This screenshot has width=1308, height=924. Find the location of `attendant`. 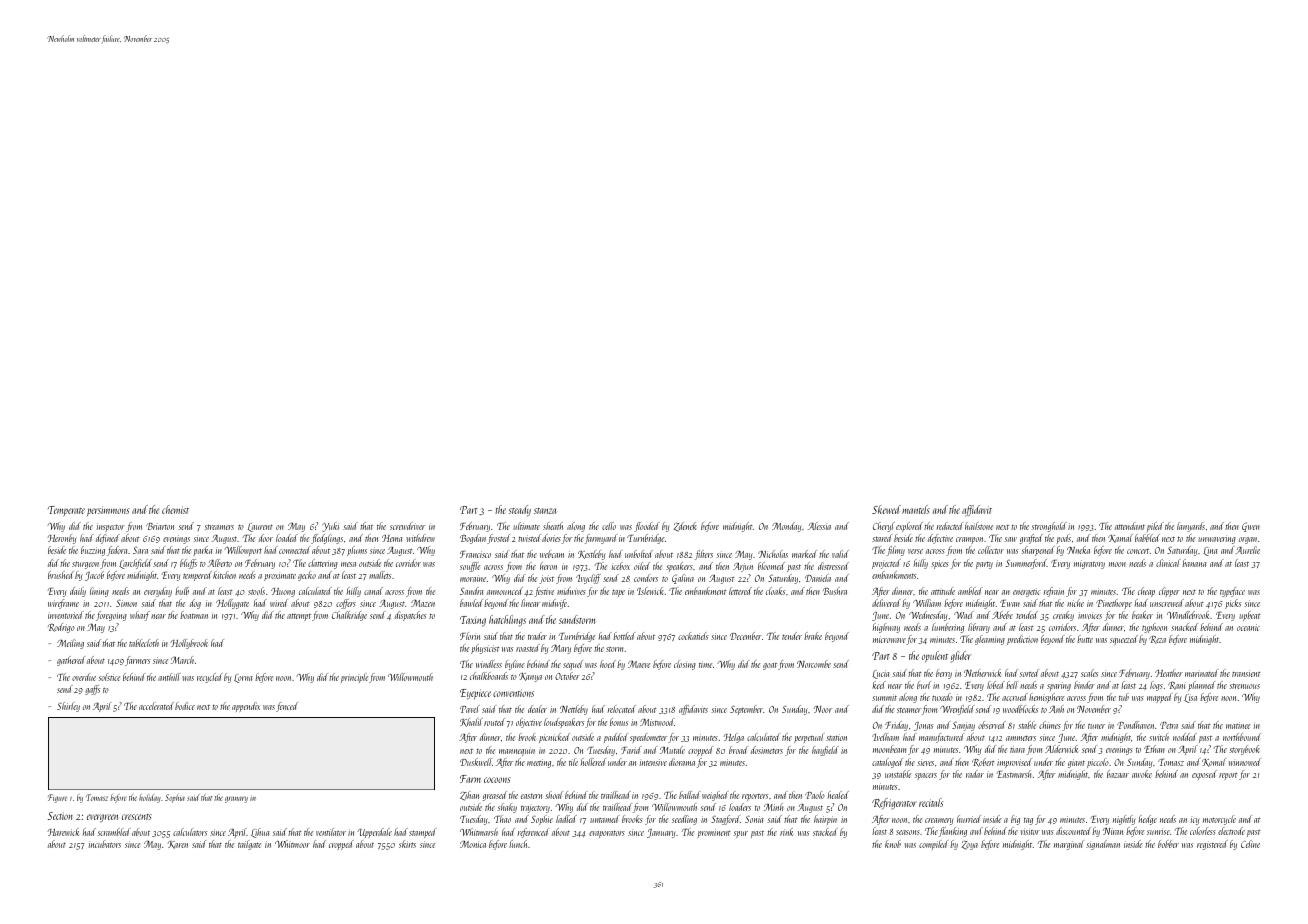

attendant is located at coordinates (1130, 526).
